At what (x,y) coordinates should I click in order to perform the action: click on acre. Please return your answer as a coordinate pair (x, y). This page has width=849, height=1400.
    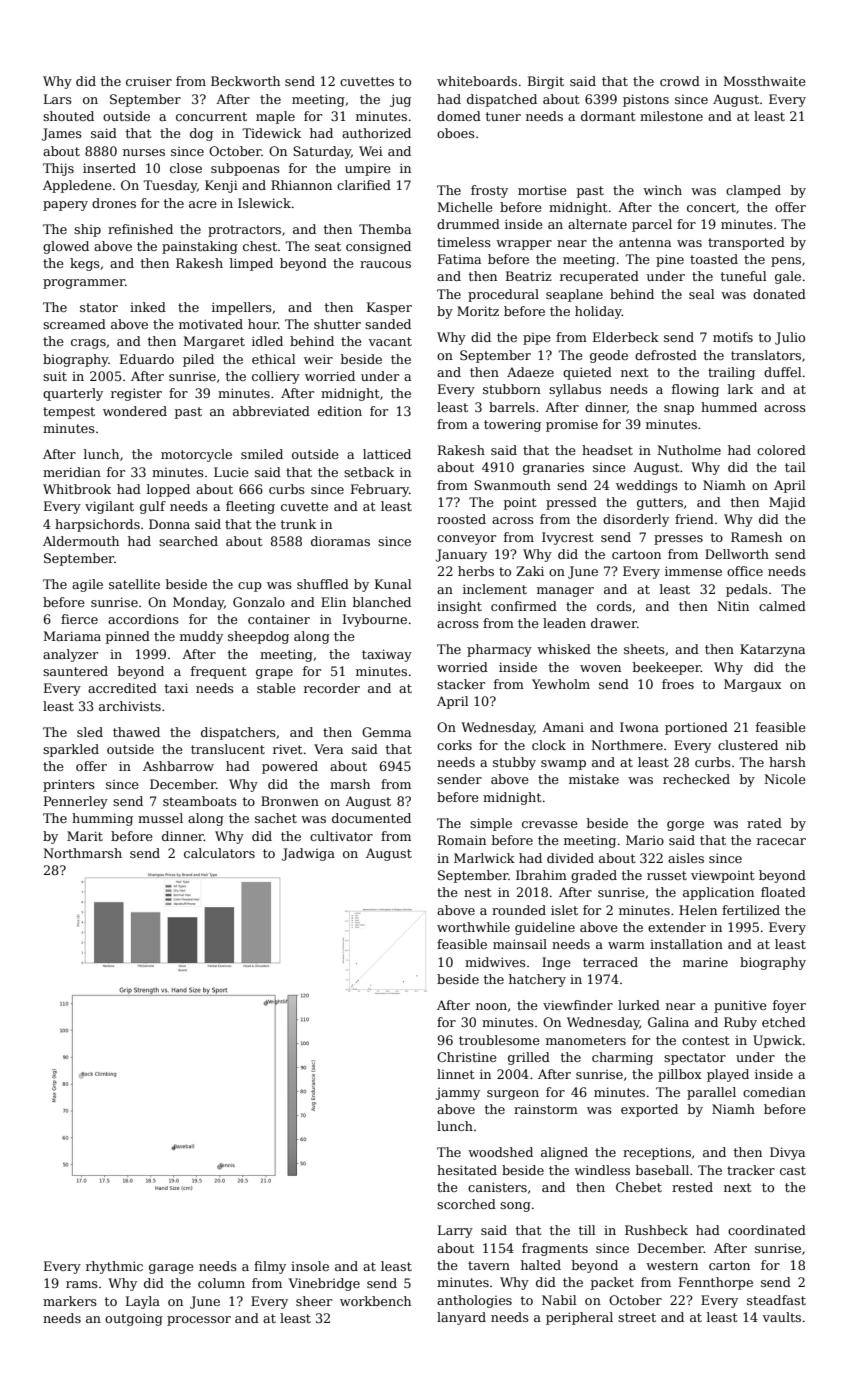
    Looking at the image, I should click on (203, 204).
